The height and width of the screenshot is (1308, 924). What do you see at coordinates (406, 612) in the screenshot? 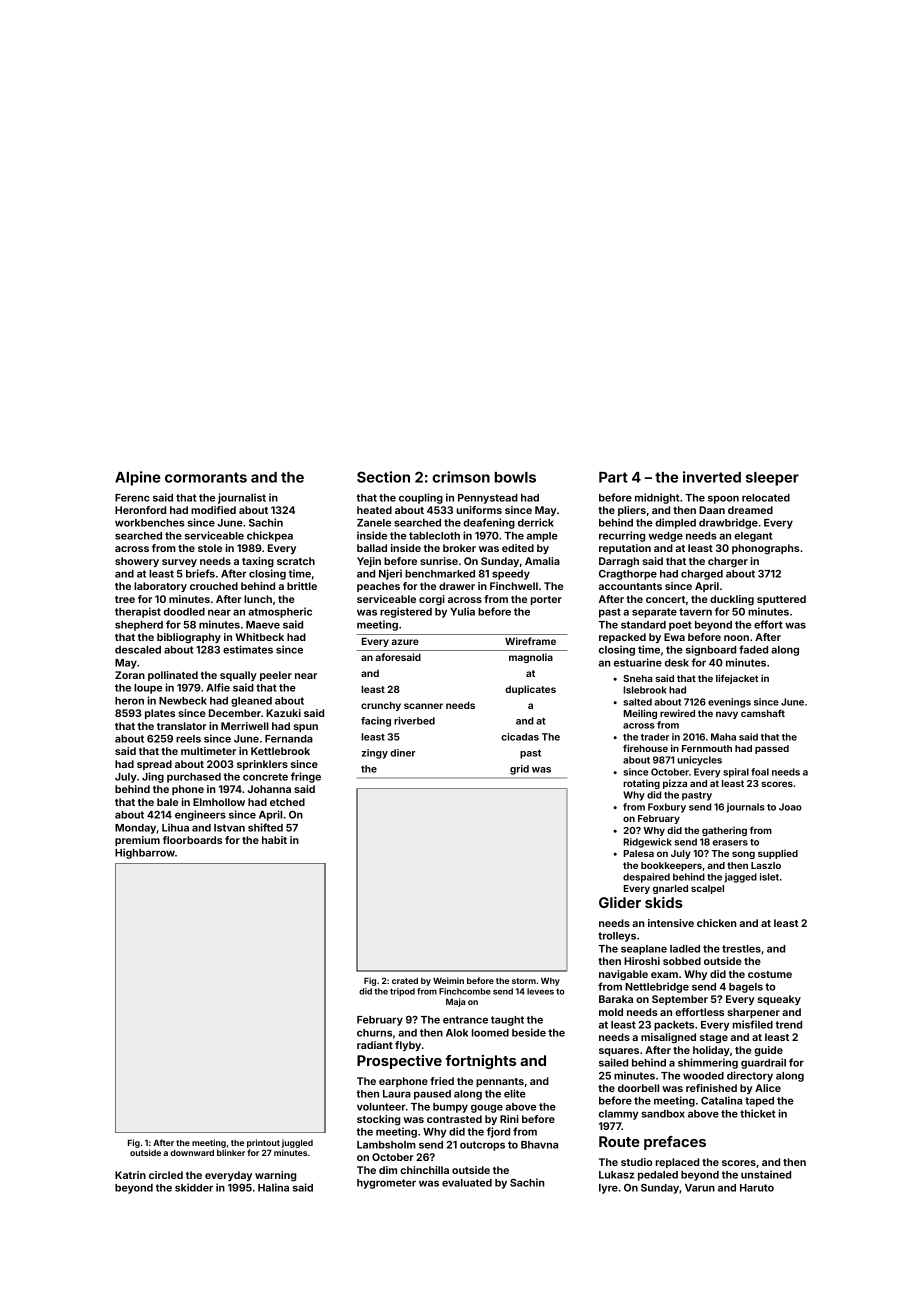
I see `registered` at bounding box center [406, 612].
